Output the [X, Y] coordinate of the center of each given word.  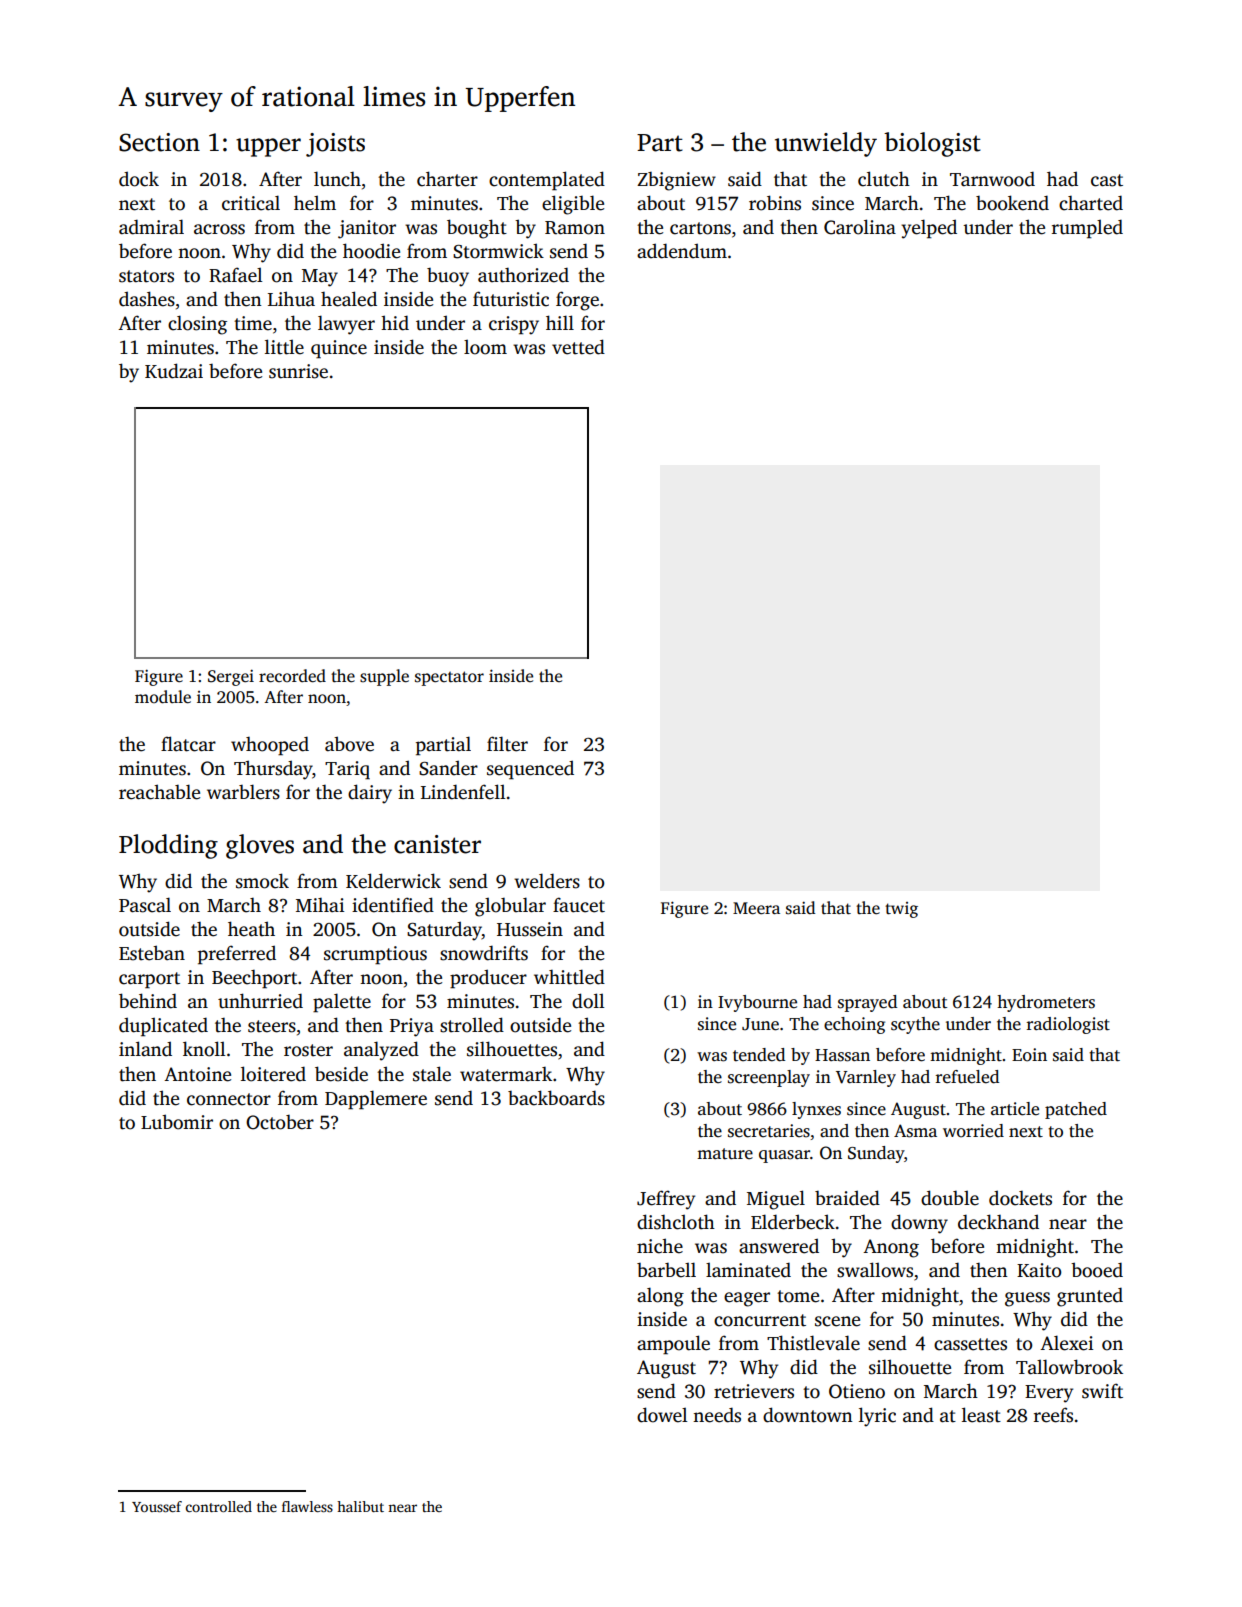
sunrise [298, 371]
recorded [292, 676]
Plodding [168, 846]
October [280, 1122]
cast [1107, 180]
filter [507, 744]
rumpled [1087, 229]
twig [901, 910]
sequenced [530, 770]
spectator [449, 678]
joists [335, 145]
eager [747, 1299]
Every [1049, 1394]
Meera [756, 908]
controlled [219, 1506]
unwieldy [826, 144]
